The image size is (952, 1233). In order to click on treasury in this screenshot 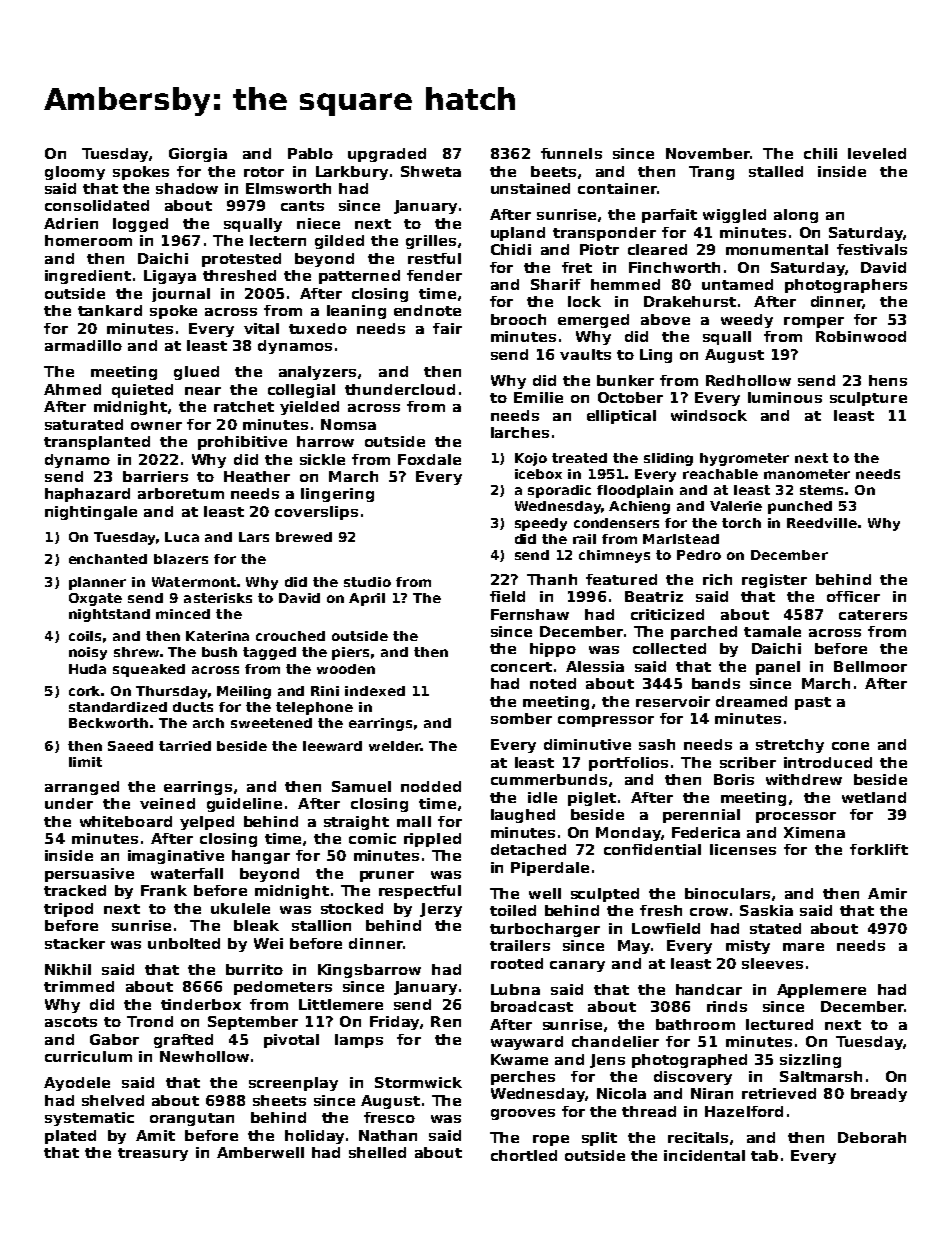, I will do `click(153, 1154)`.
